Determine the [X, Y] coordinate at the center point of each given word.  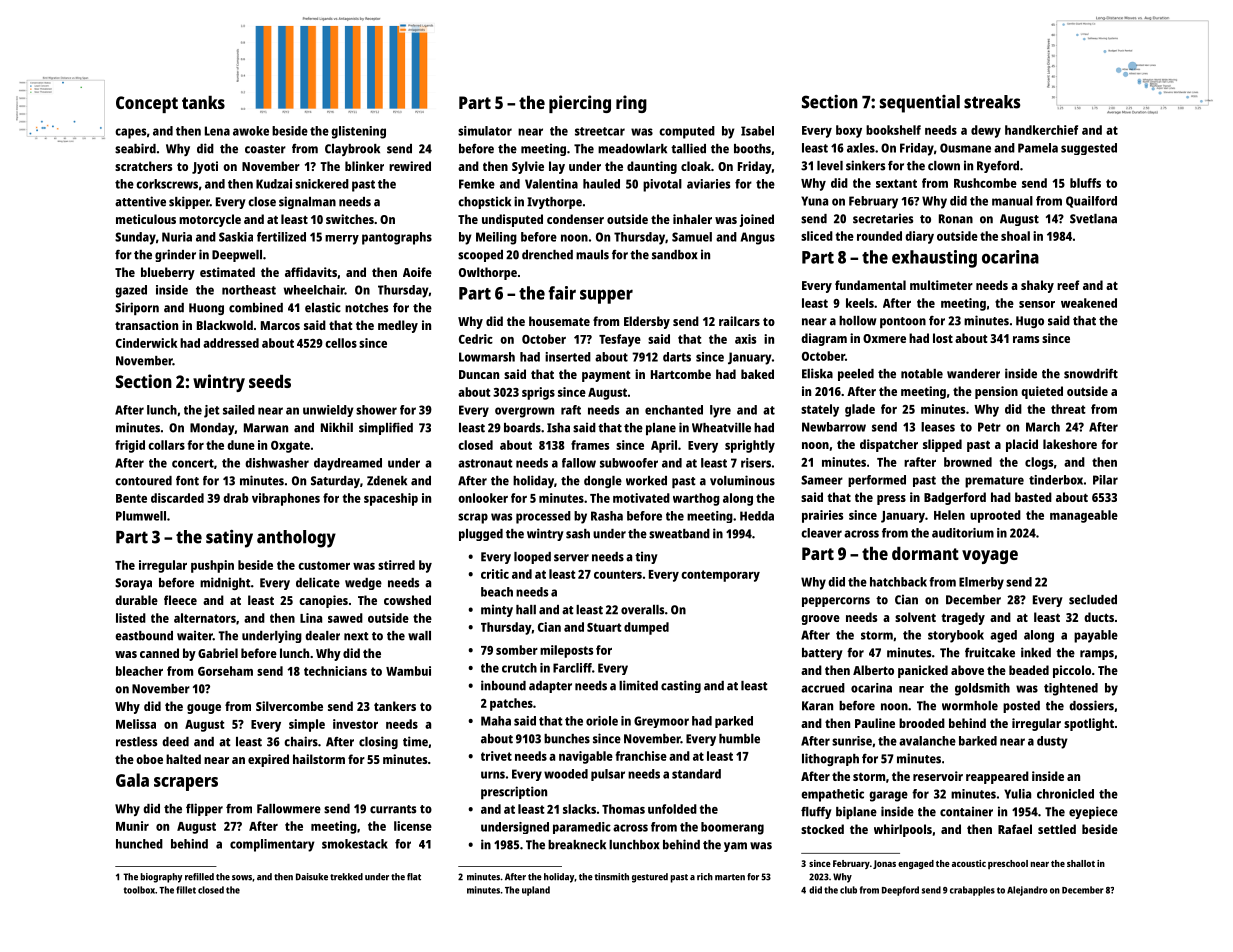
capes [130, 133]
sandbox [675, 255]
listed [131, 618]
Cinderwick [147, 343]
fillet [186, 890]
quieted [1042, 392]
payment [606, 376]
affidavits [311, 272]
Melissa [136, 724]
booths [752, 149]
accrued [823, 688]
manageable [1084, 516]
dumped [646, 628]
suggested [1089, 149]
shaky [1037, 286]
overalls [642, 610]
